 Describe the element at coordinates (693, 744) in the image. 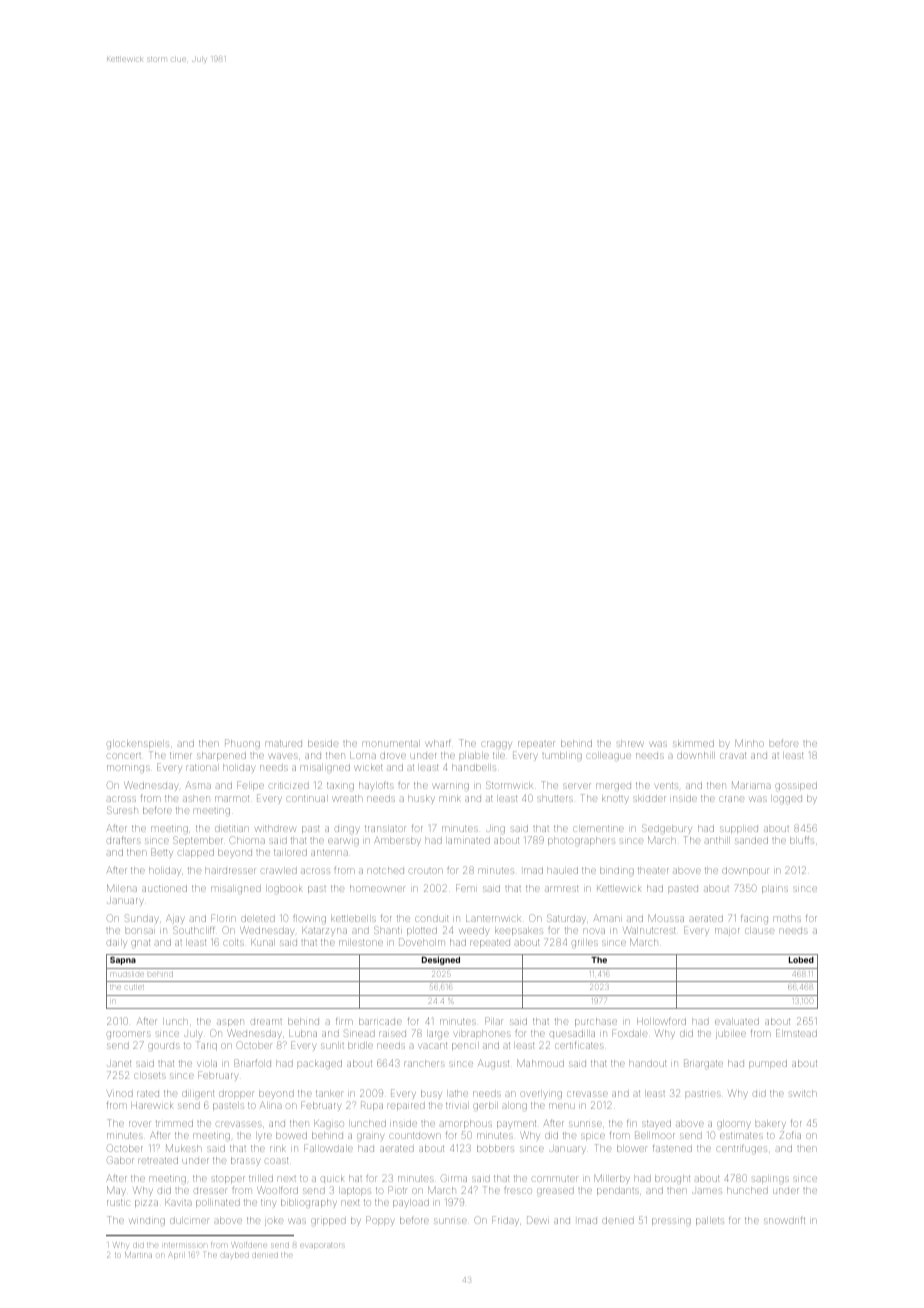

I see `skimmed` at that location.
